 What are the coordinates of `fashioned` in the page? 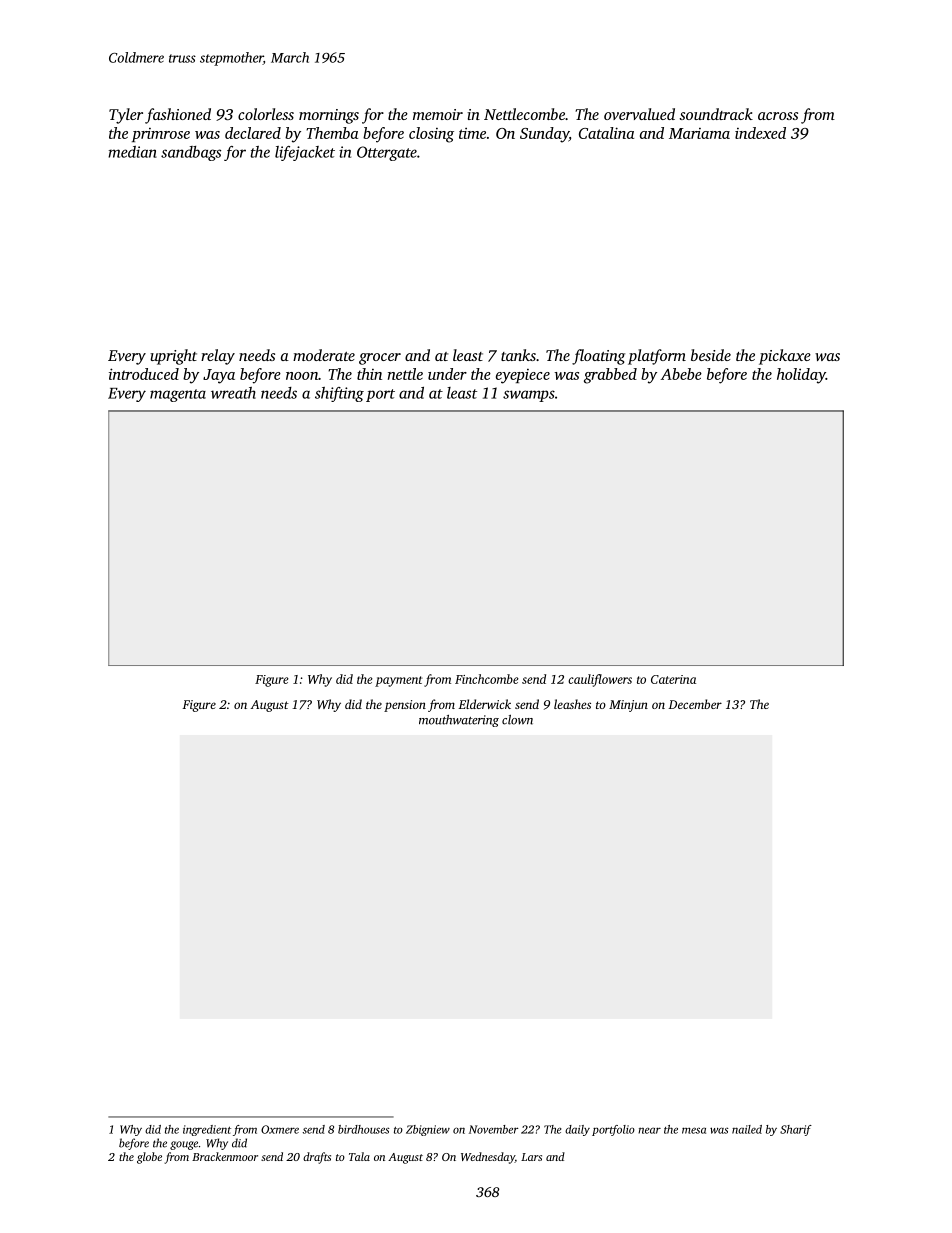 It's located at (178, 116).
